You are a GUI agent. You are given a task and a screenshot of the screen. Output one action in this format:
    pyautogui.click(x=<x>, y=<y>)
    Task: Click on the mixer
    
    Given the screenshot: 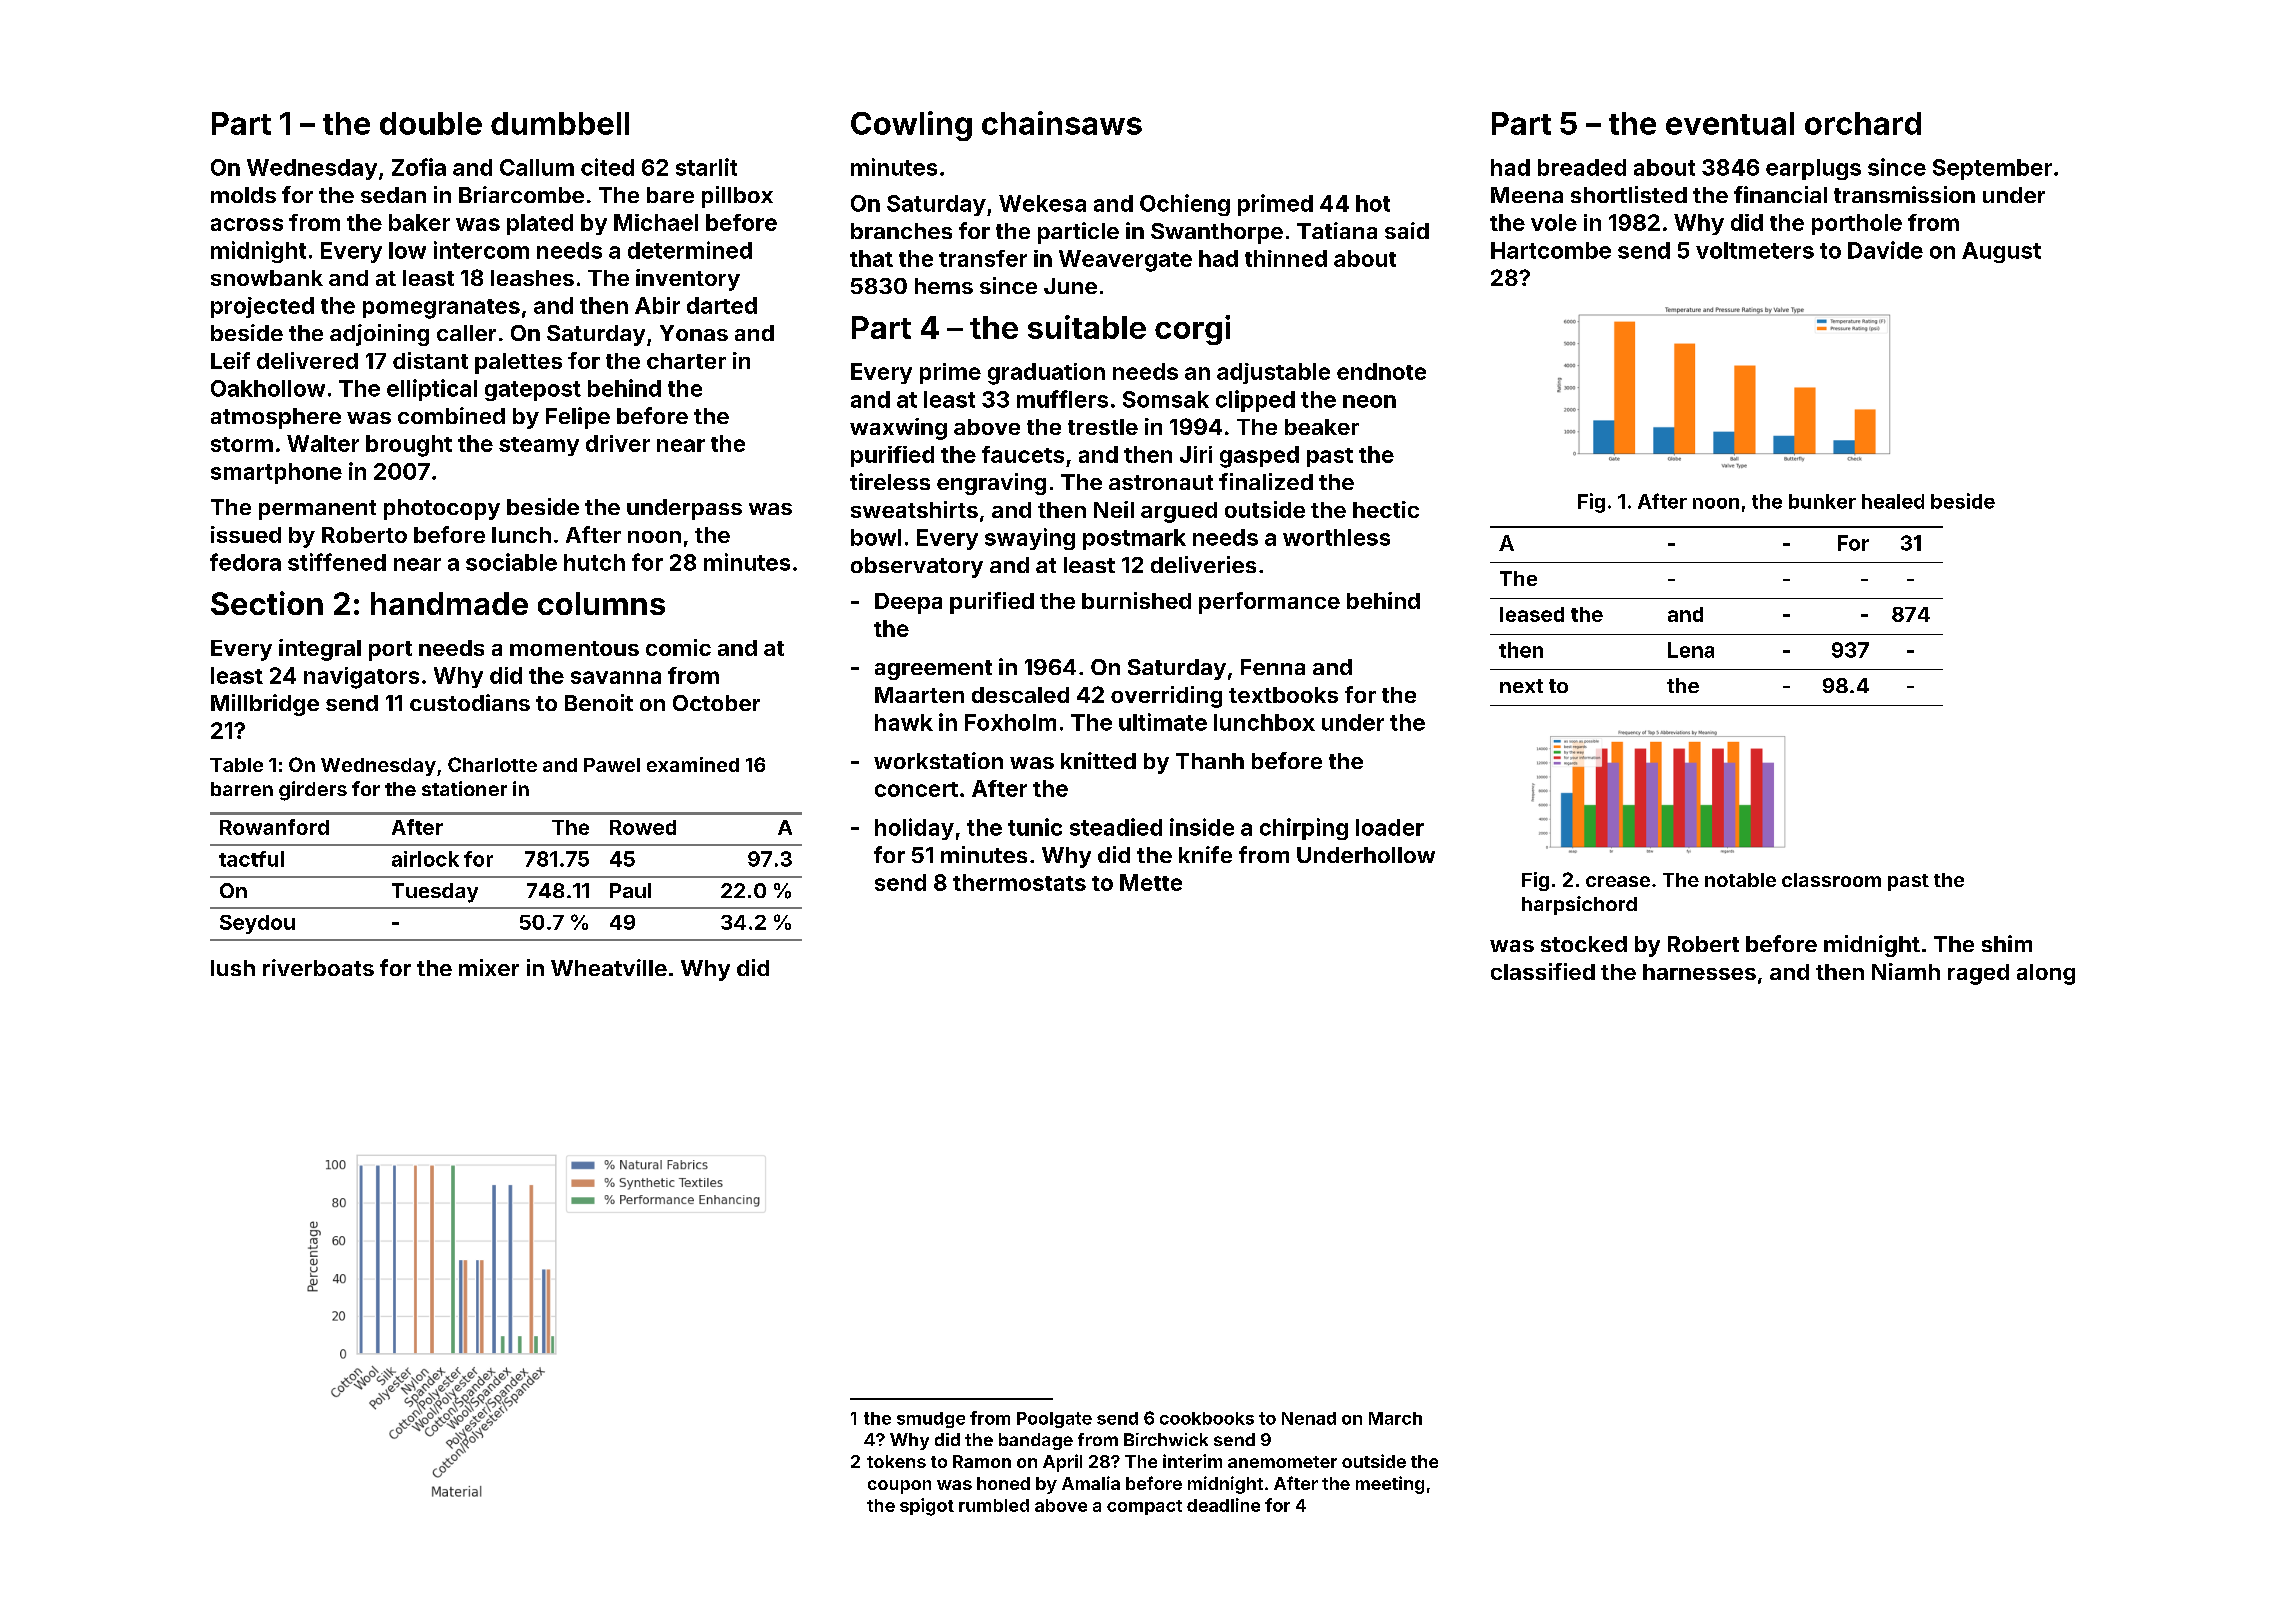 What is the action you would take?
    pyautogui.click(x=489, y=967)
